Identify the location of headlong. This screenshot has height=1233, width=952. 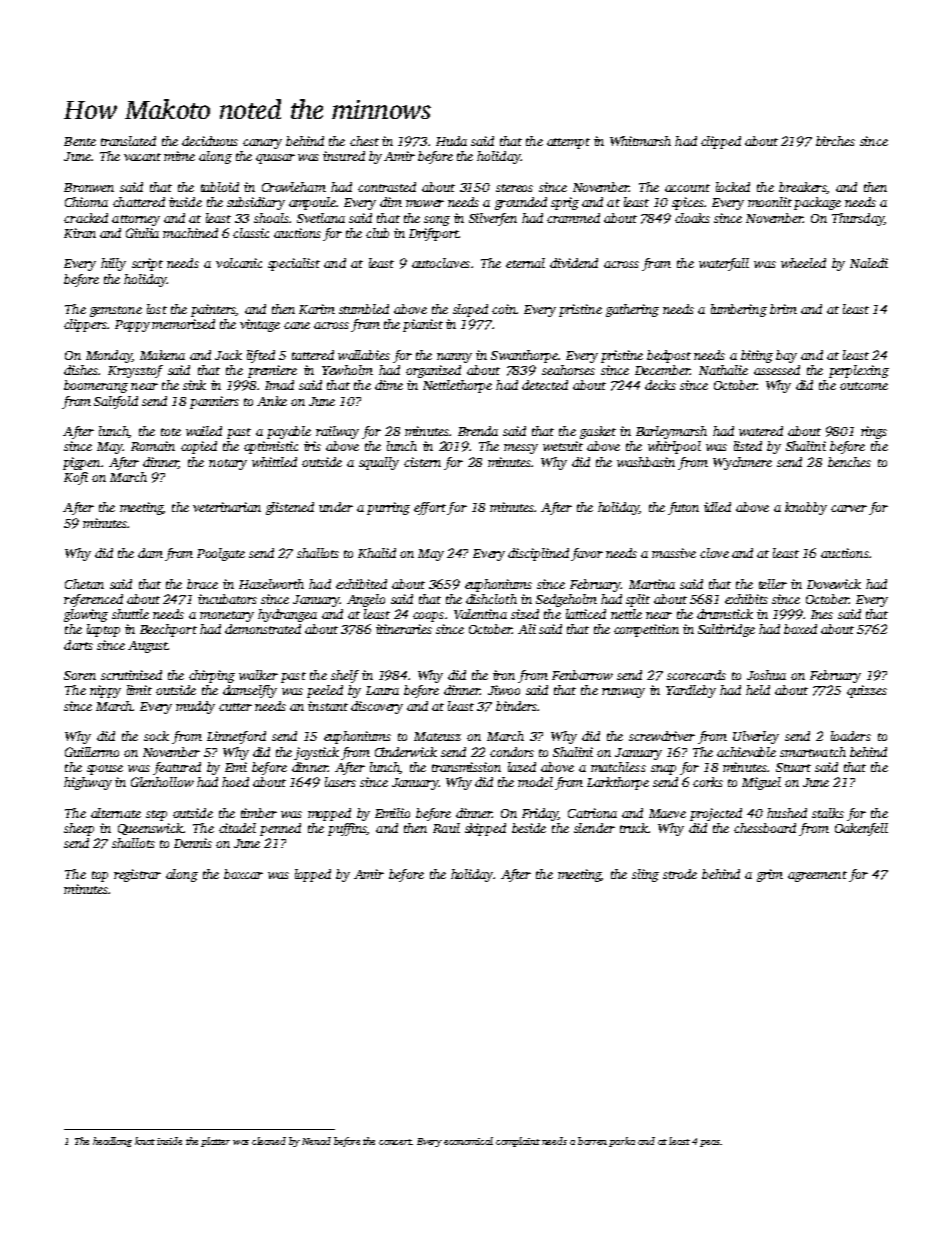
(112, 1142).
